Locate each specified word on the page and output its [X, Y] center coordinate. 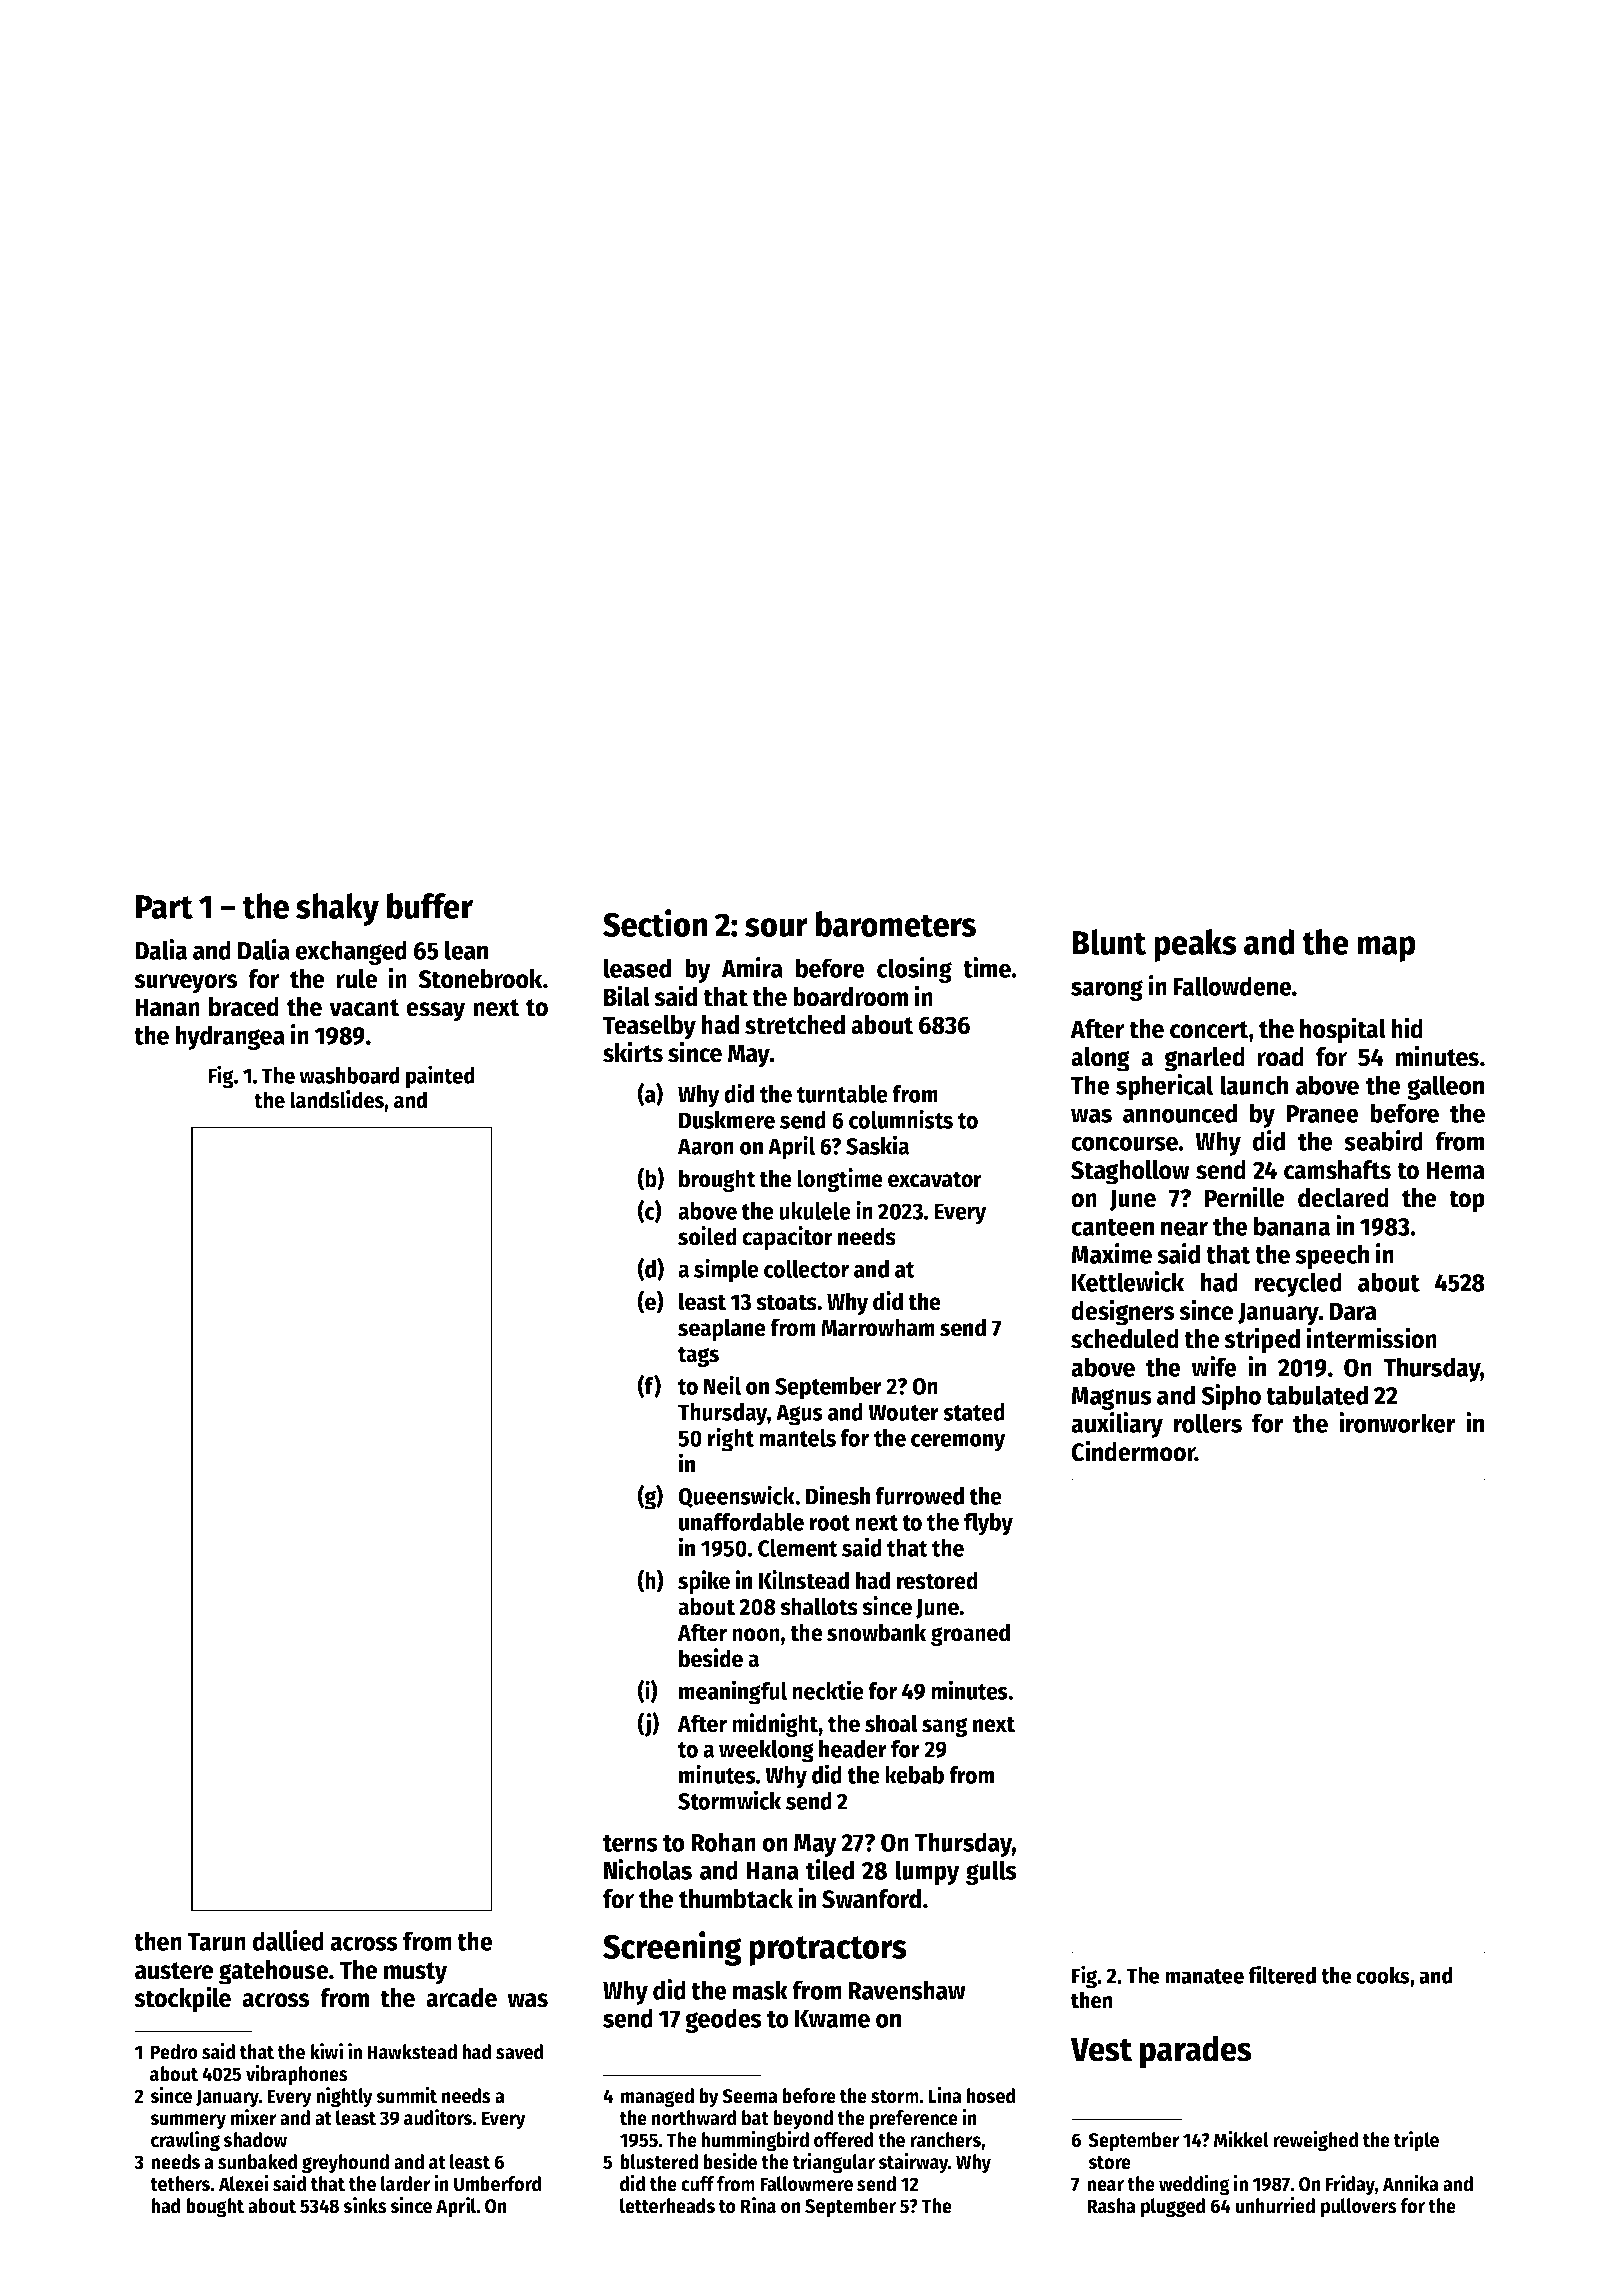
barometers [896, 924]
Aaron [705, 1146]
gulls [991, 1872]
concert [1209, 1030]
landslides [337, 1099]
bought [215, 2208]
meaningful [733, 1692]
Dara [1353, 1311]
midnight [775, 1725]
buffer [430, 906]
